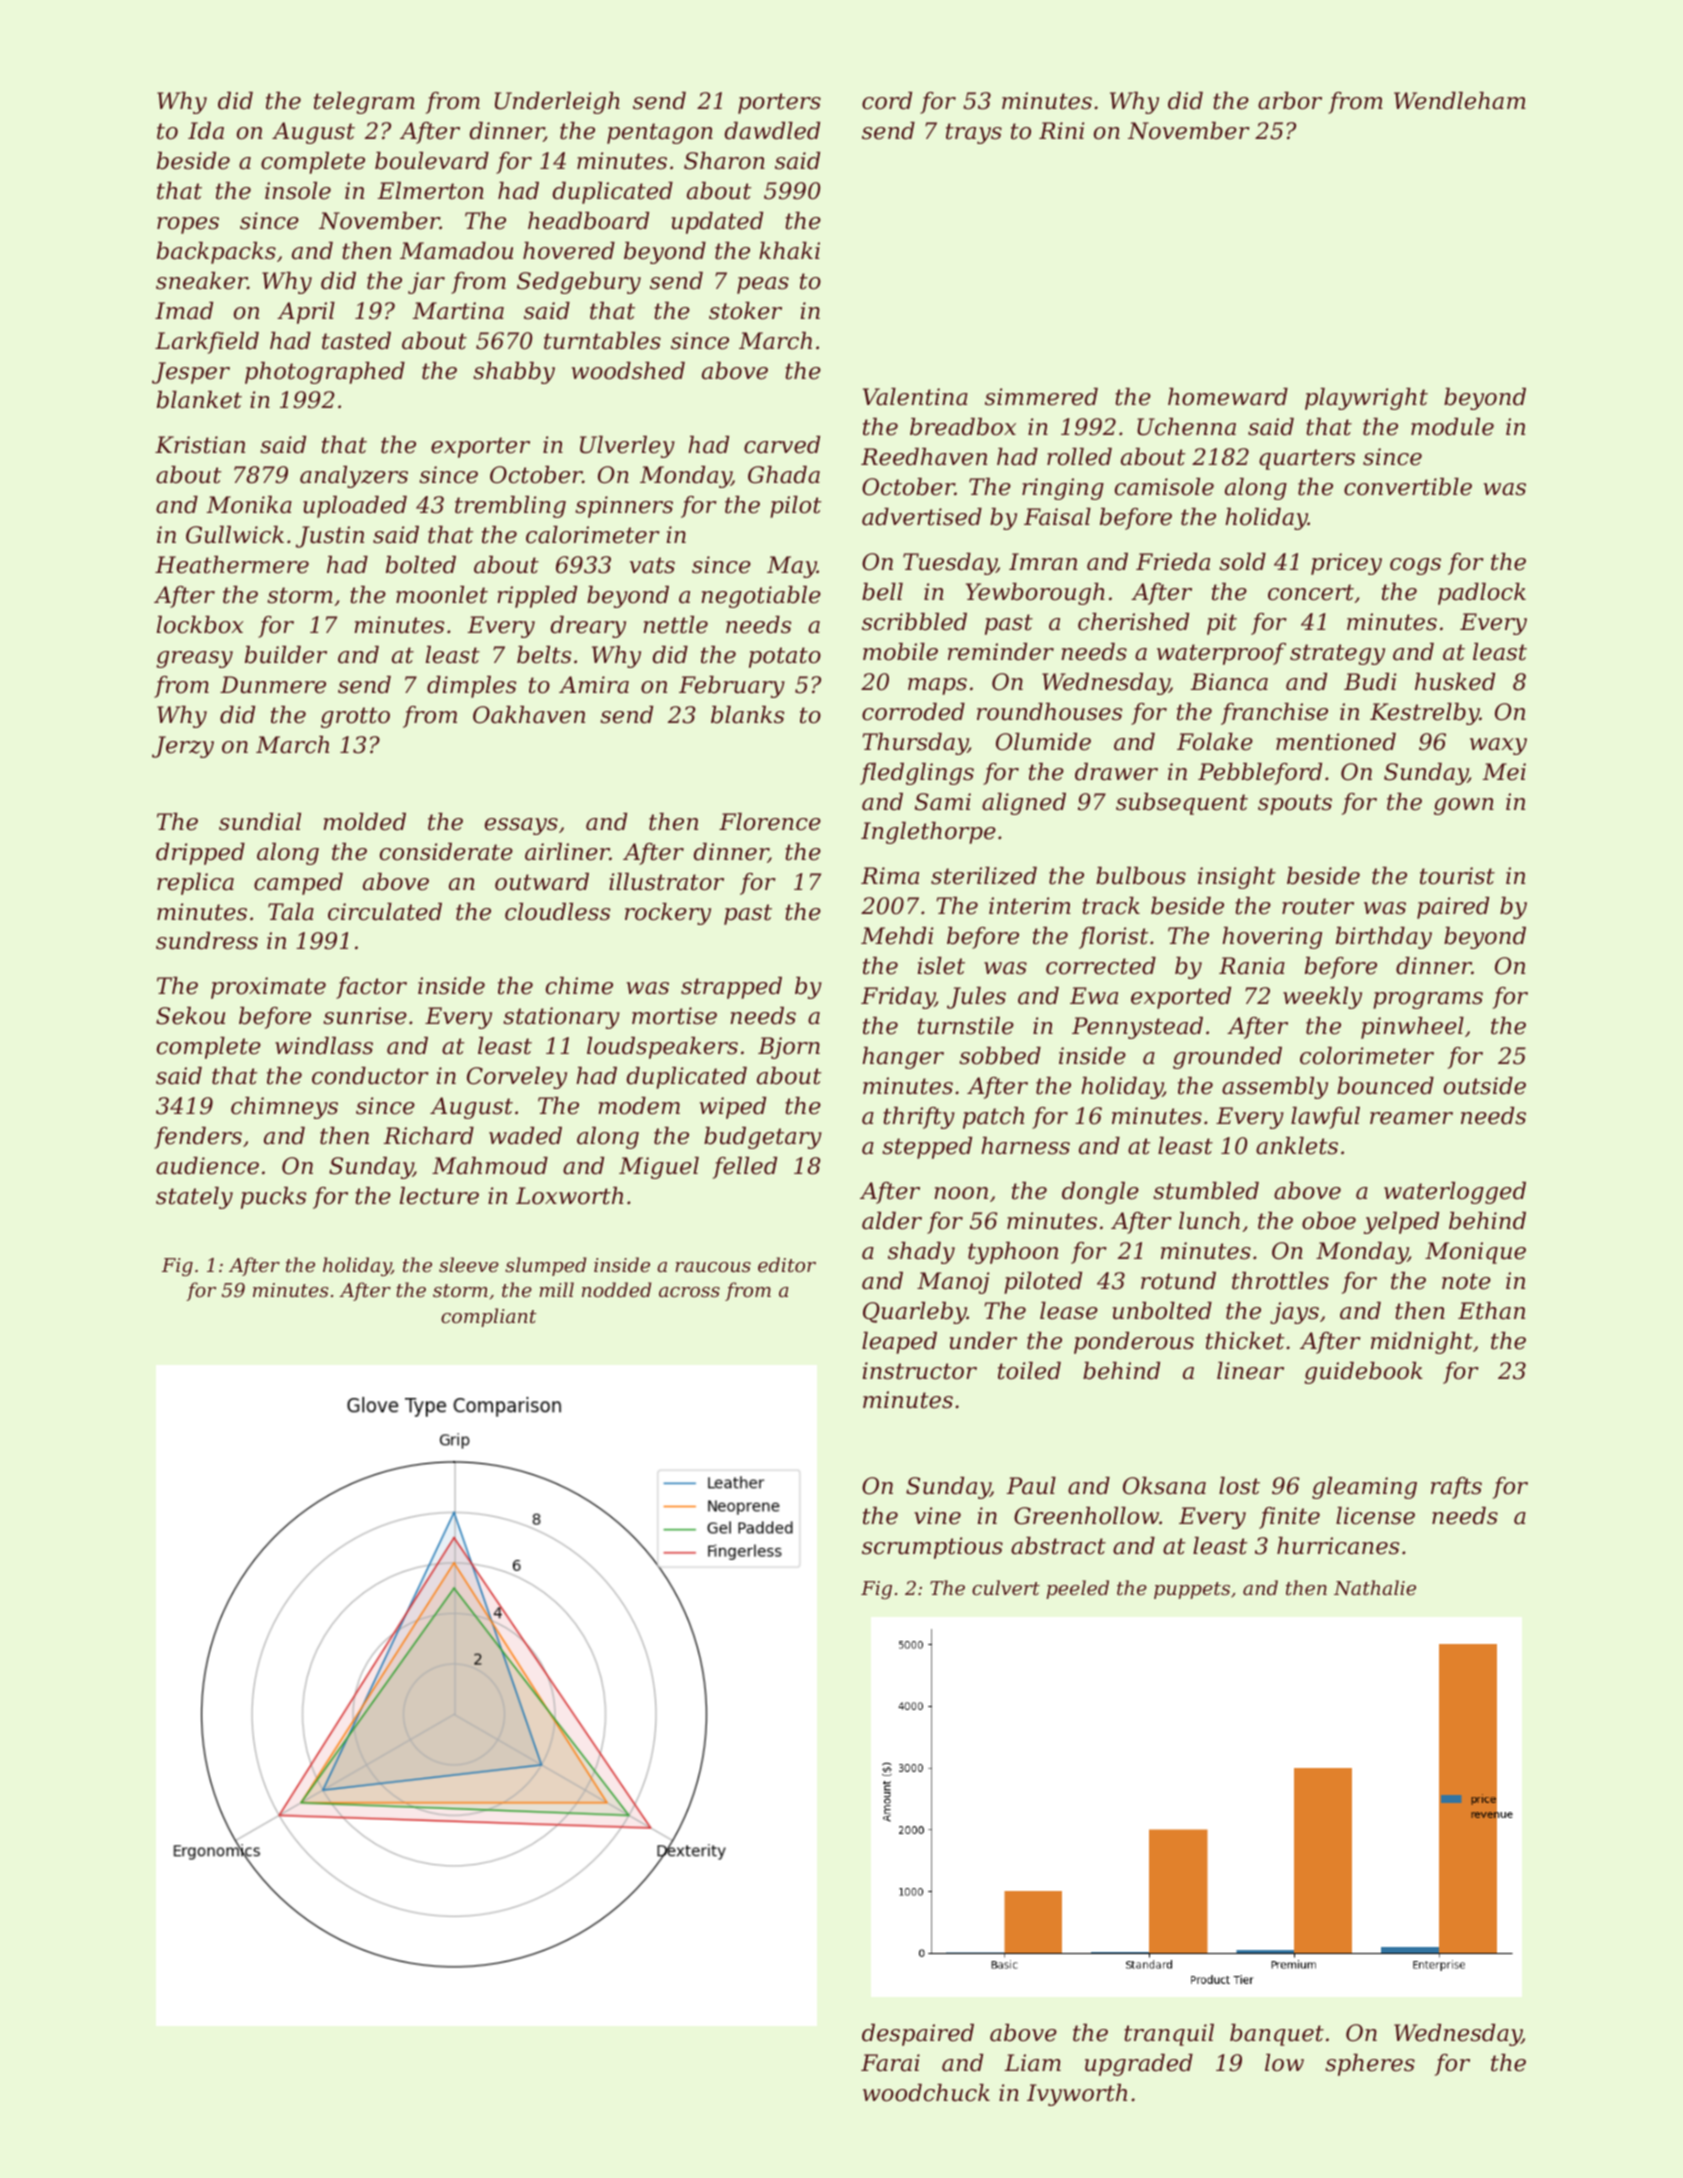  Describe the element at coordinates (1239, 1486) in the document. I see `lost` at that location.
